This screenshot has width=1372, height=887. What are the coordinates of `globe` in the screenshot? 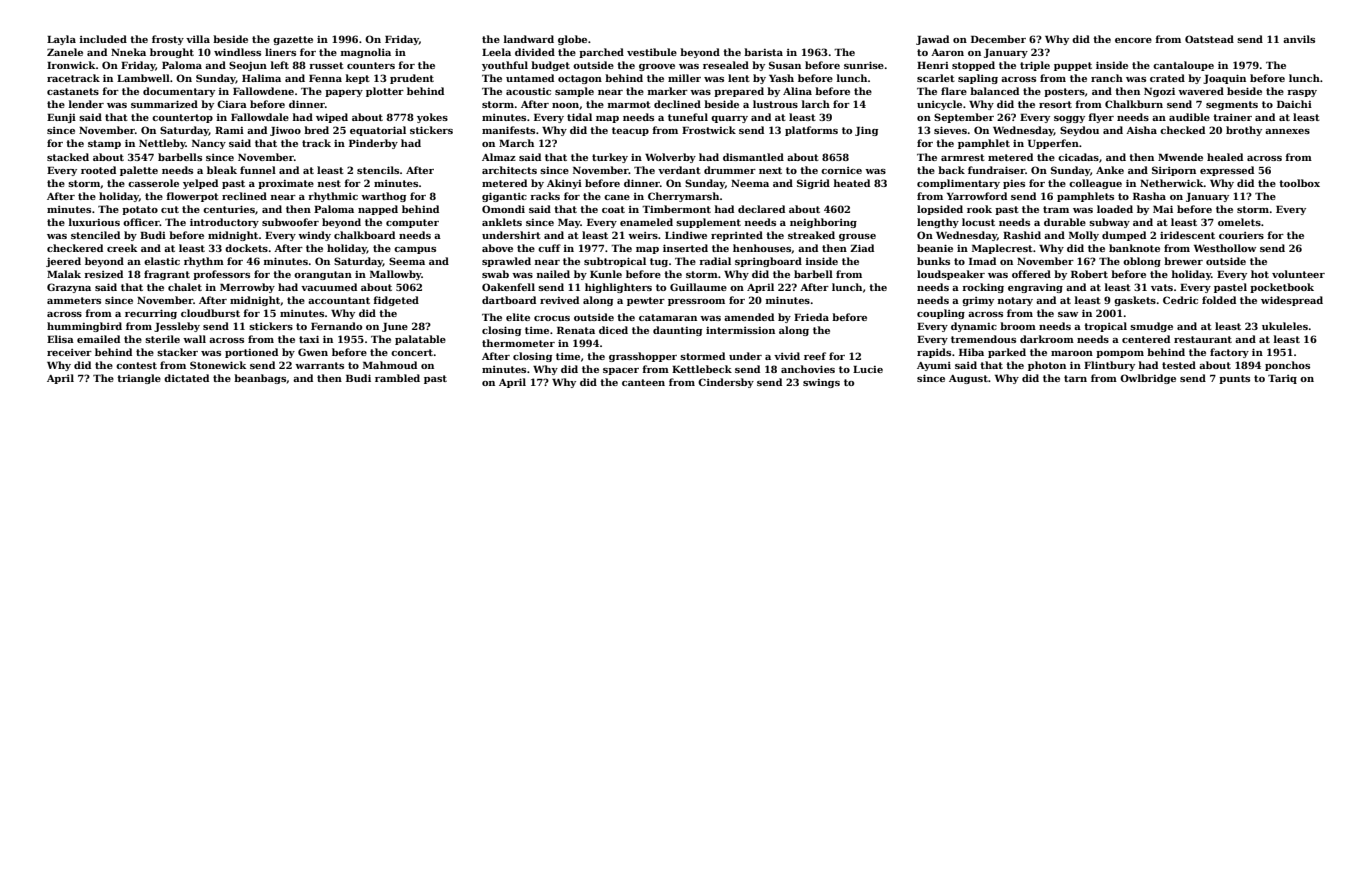 It's located at (572, 40).
